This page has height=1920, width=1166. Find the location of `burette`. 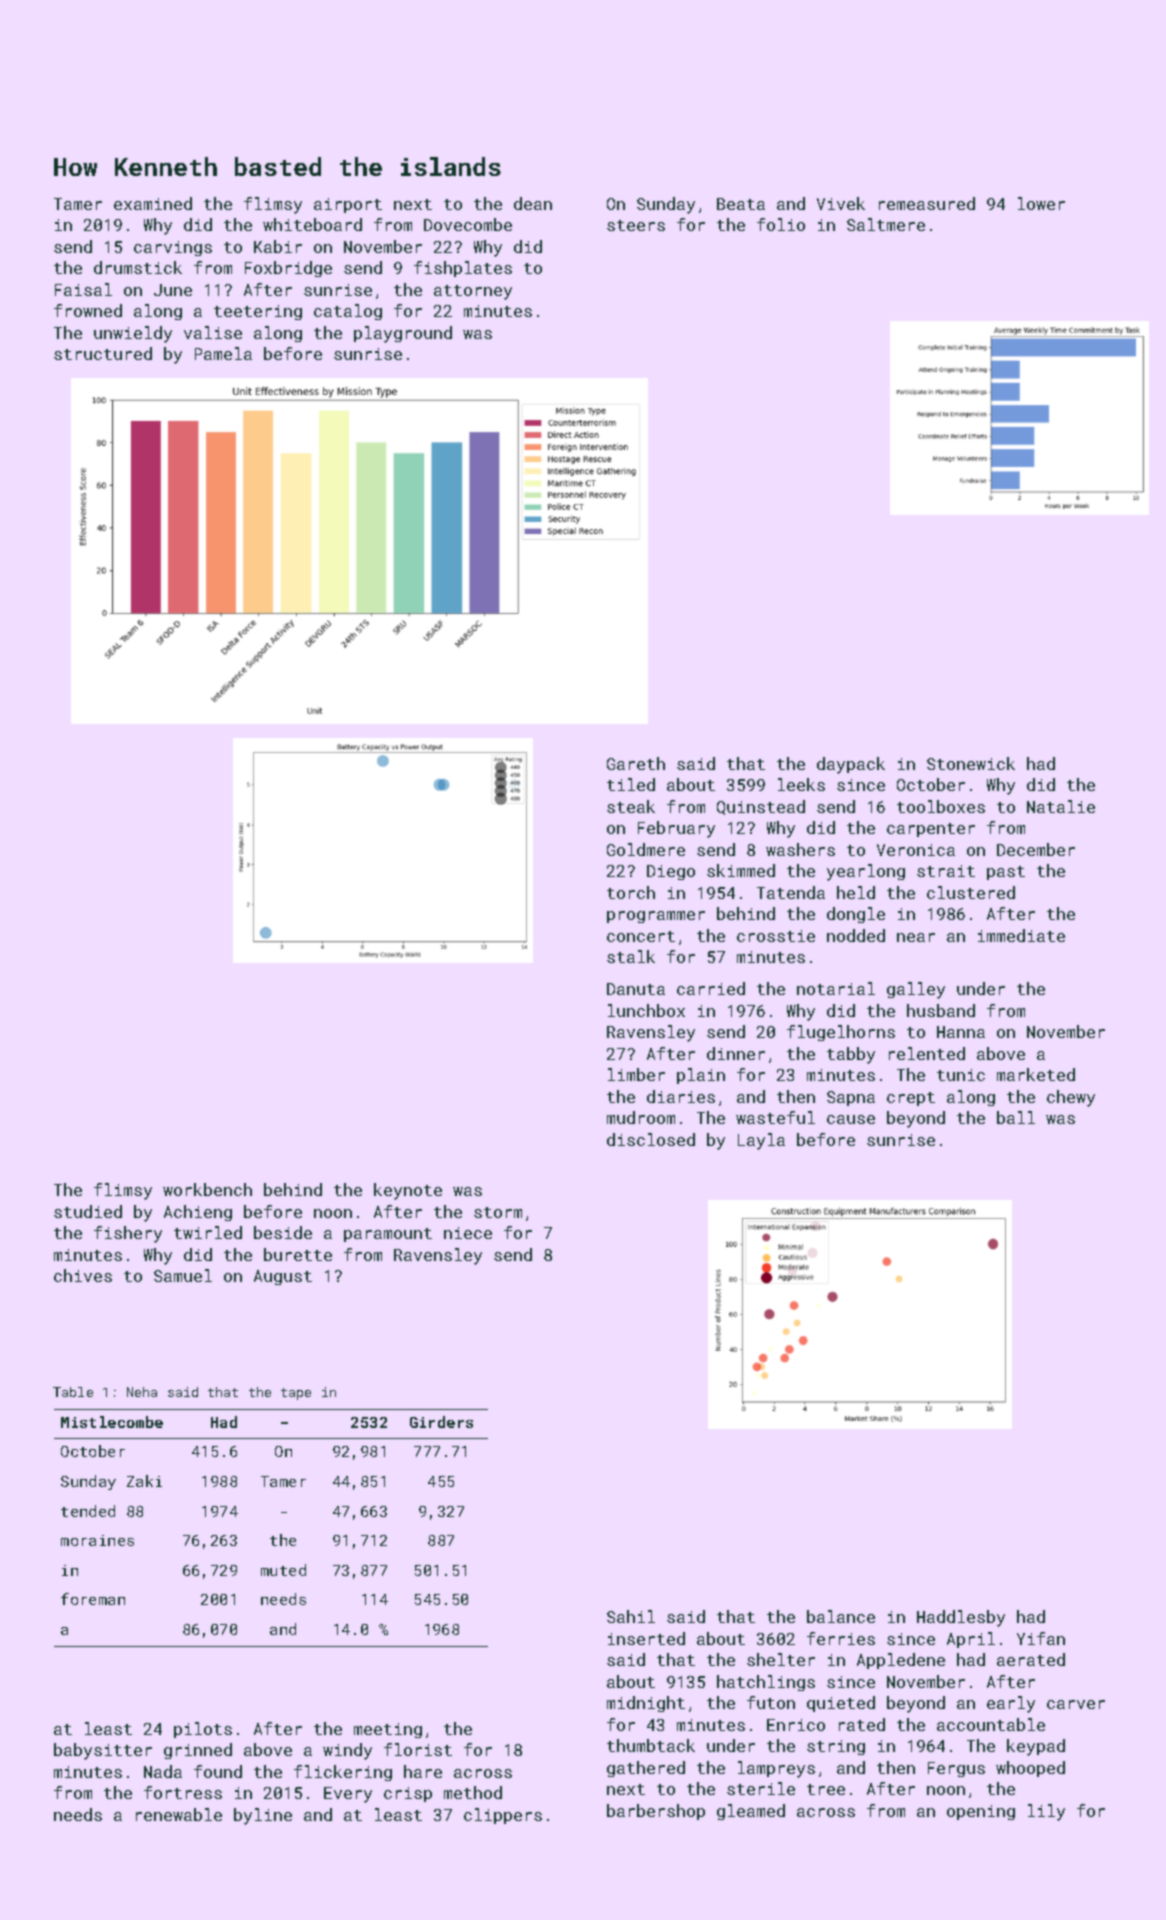

burette is located at coordinates (298, 1254).
